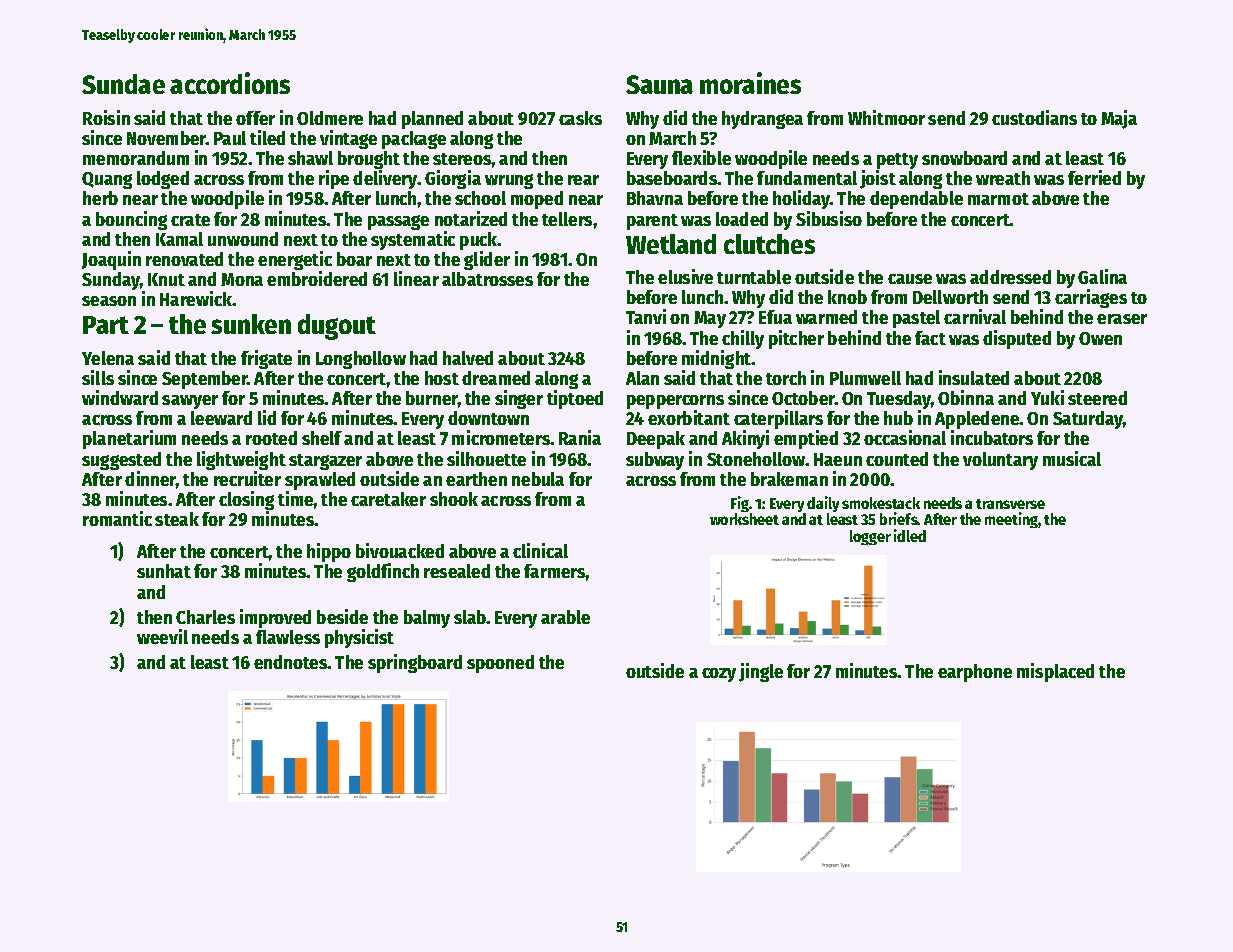  I want to click on rear, so click(583, 180).
